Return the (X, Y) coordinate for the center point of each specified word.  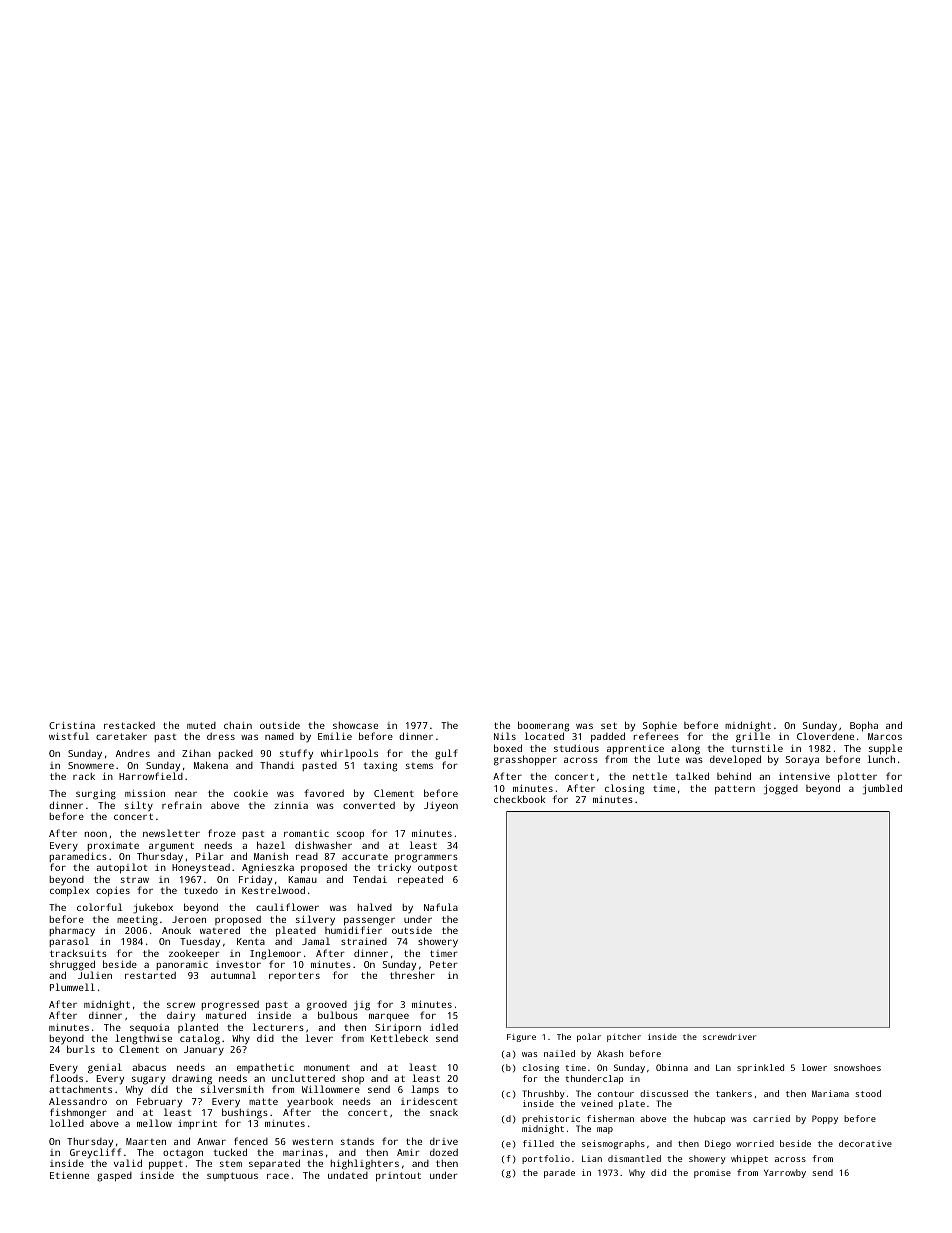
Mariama (830, 1093)
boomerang (543, 727)
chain (238, 725)
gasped (114, 1177)
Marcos (885, 736)
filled (538, 1143)
